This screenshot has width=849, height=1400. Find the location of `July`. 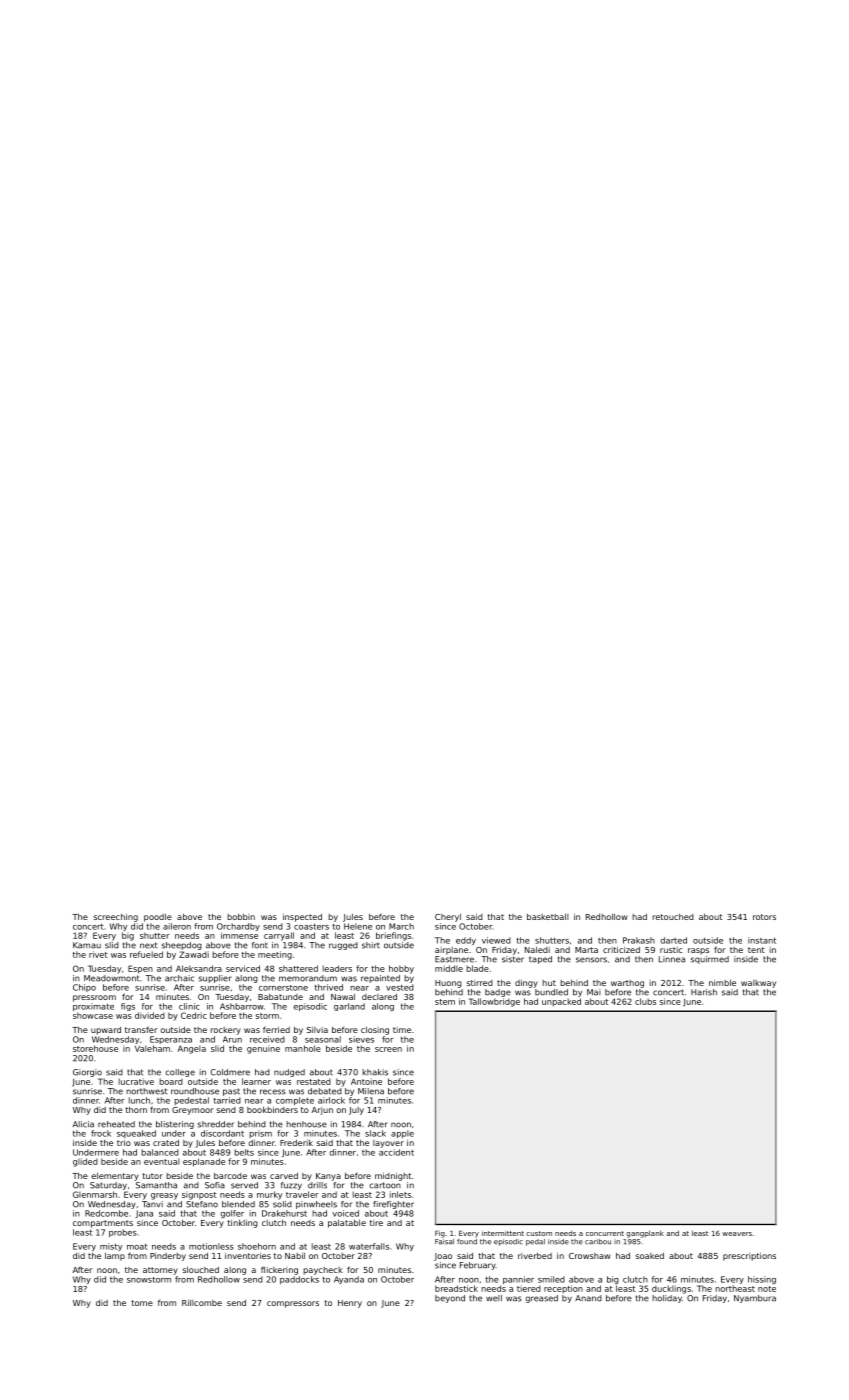

July is located at coordinates (356, 1111).
